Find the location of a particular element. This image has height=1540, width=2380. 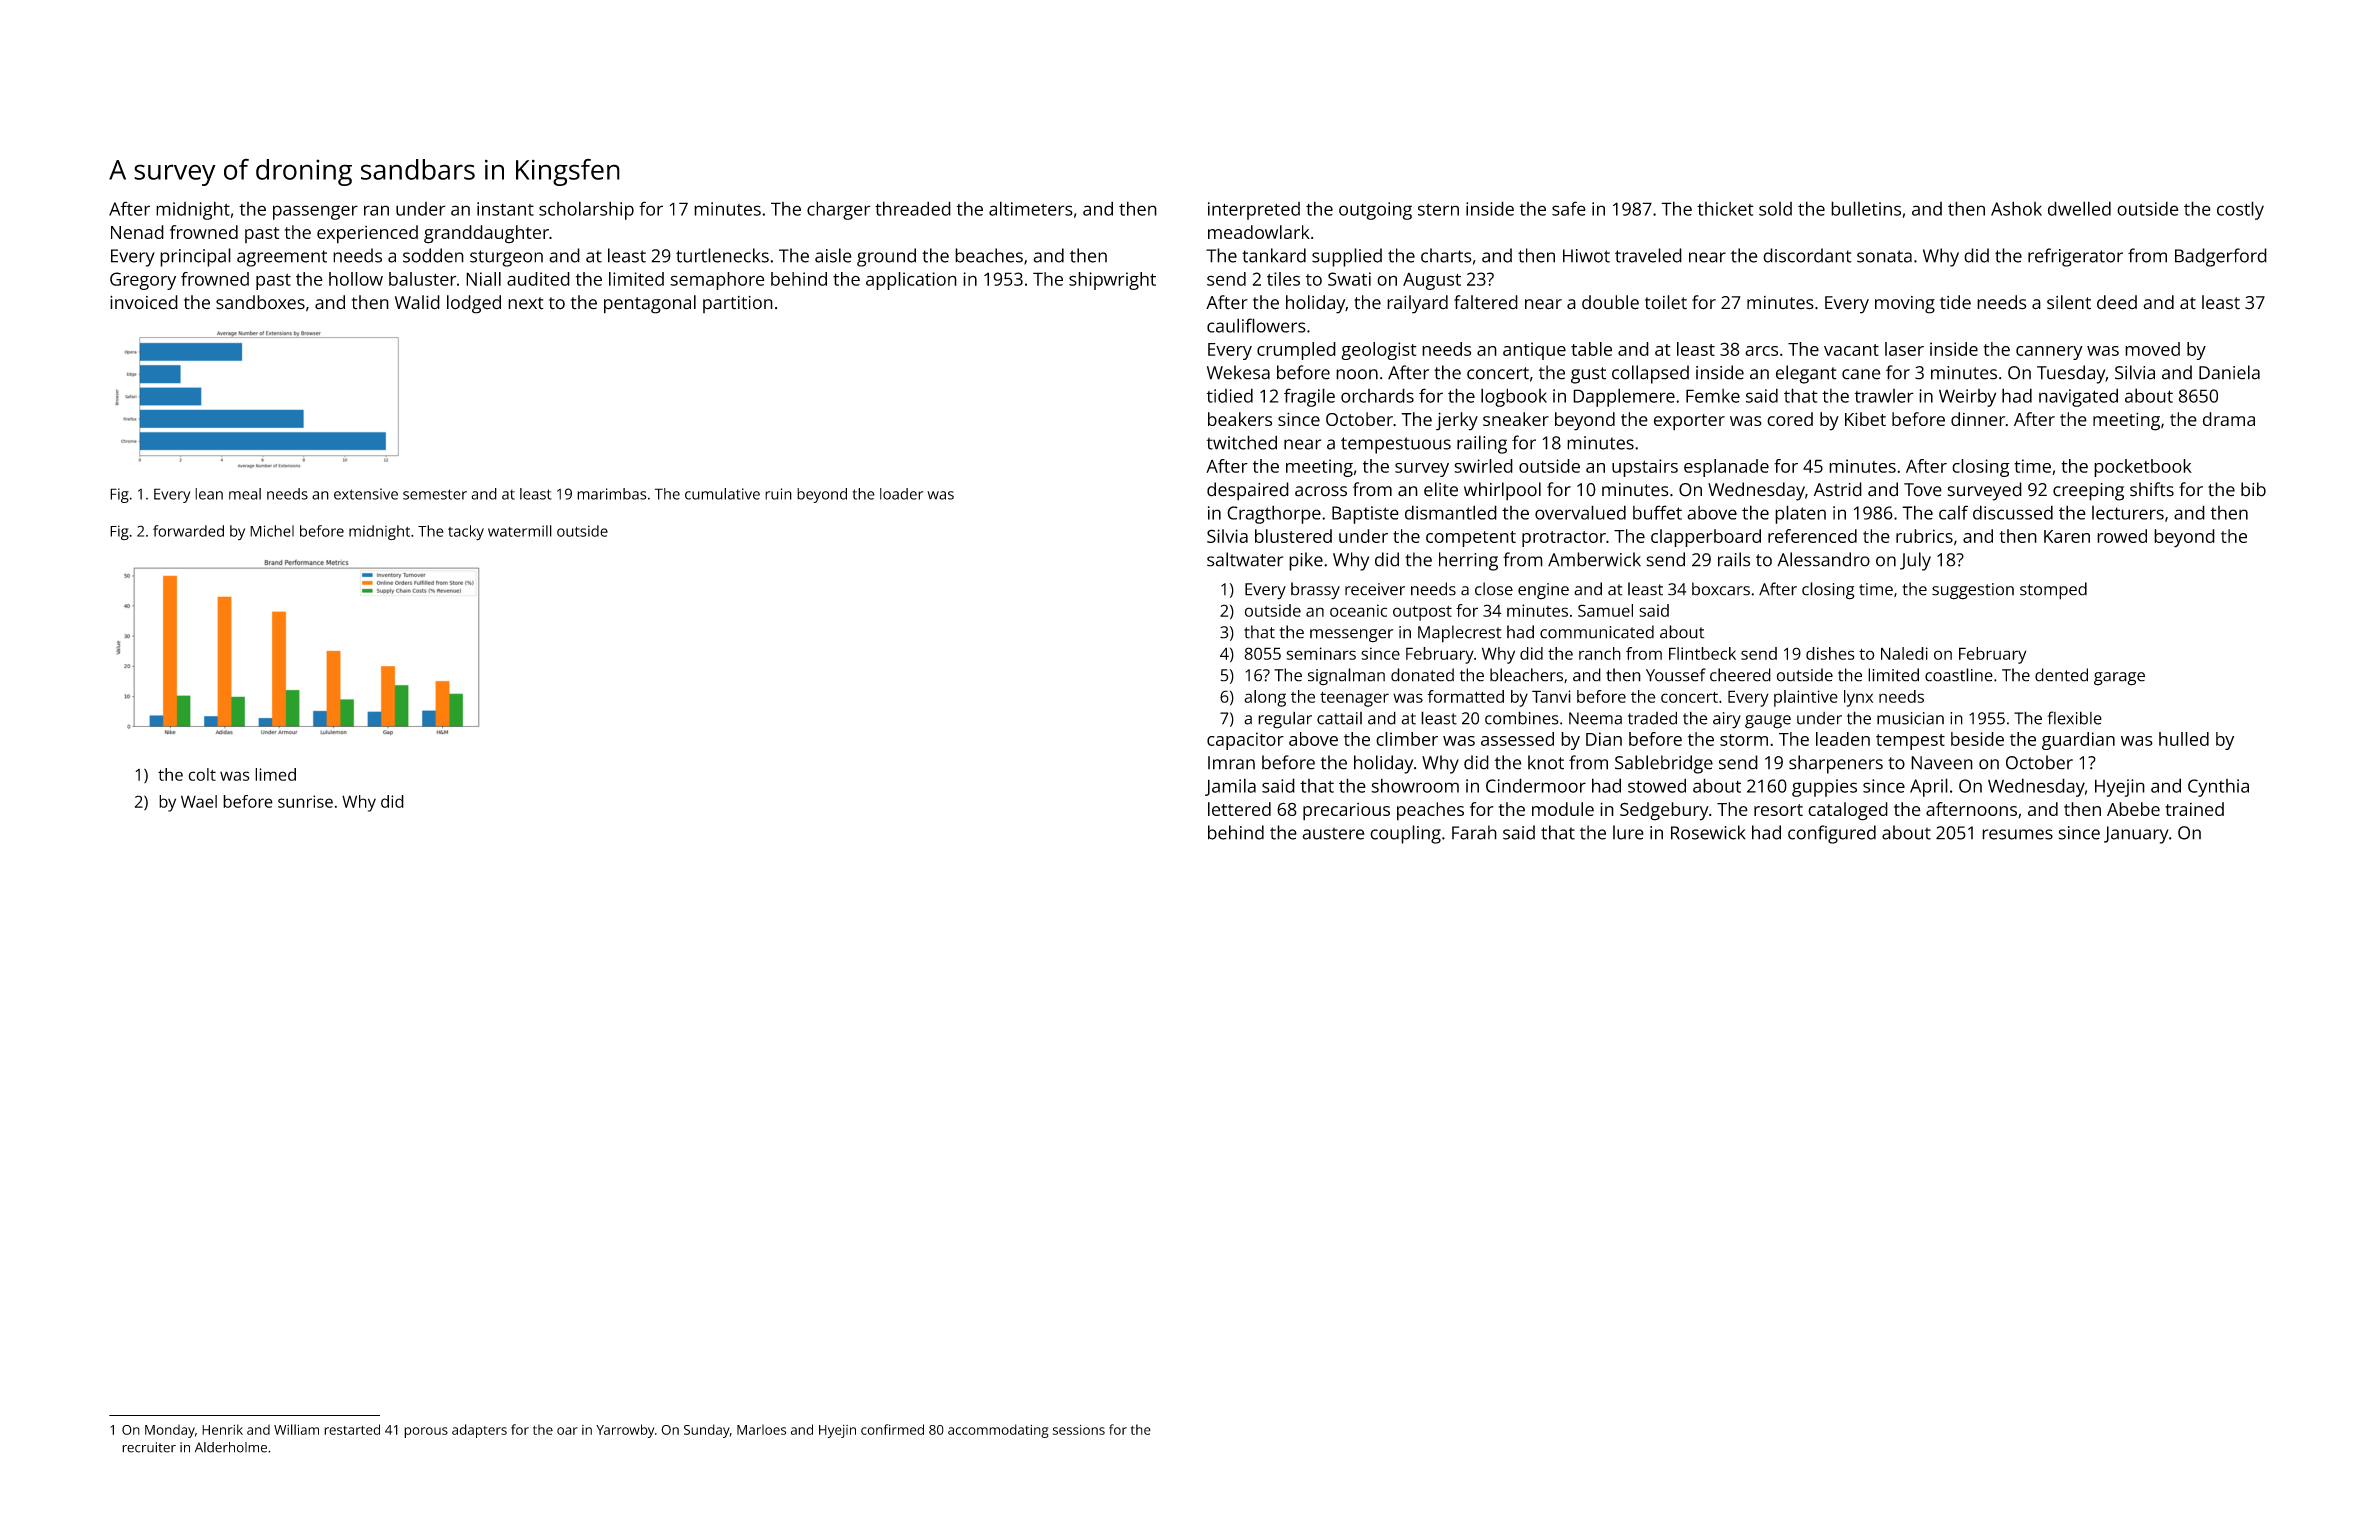

confirmed is located at coordinates (892, 1429).
